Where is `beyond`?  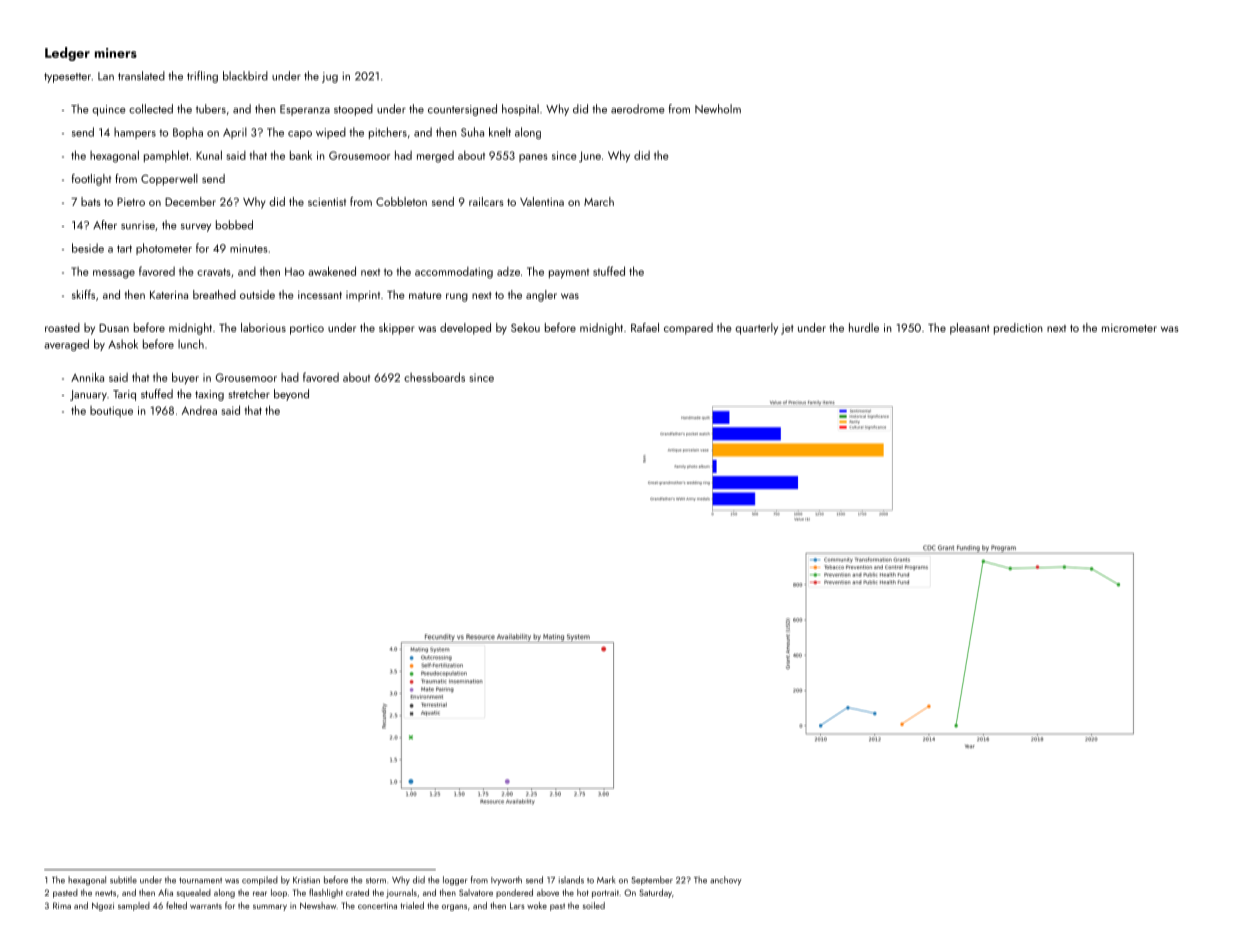
beyond is located at coordinates (291, 395).
